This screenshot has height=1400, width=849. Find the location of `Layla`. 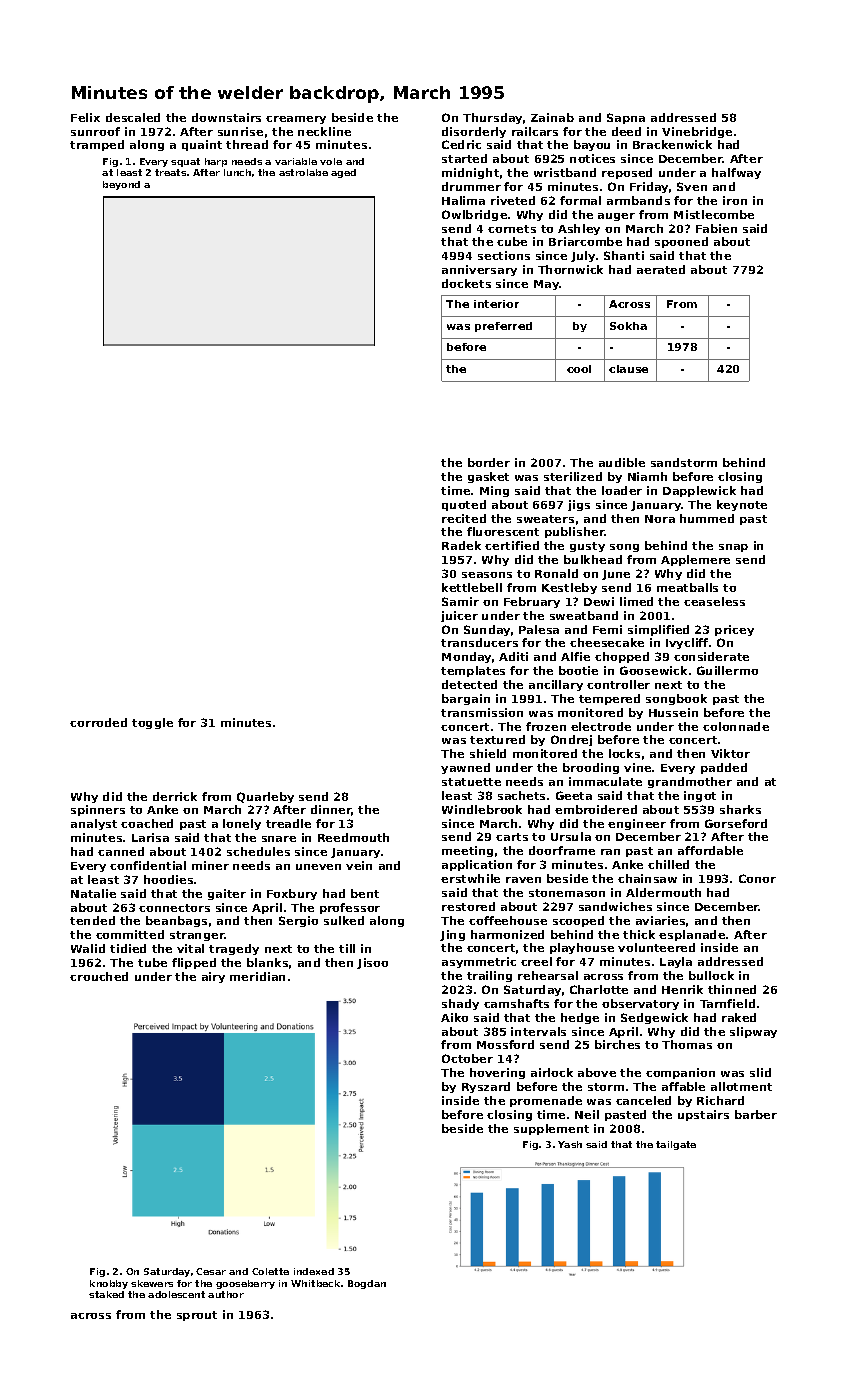

Layla is located at coordinates (676, 962).
